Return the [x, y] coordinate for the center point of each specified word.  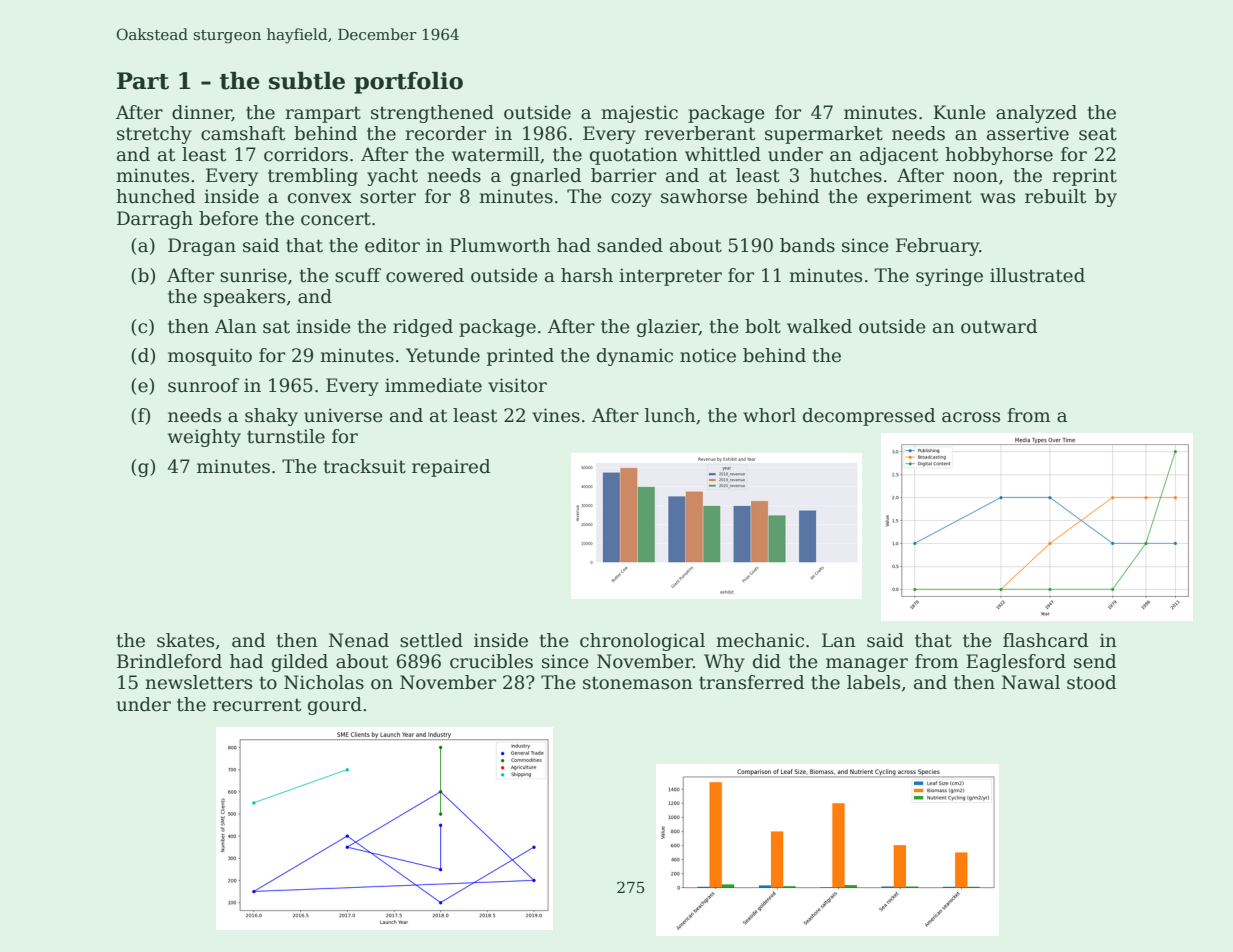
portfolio [408, 83]
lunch [670, 415]
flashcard [1045, 640]
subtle [307, 81]
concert [336, 219]
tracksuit [365, 466]
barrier [623, 175]
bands [807, 245]
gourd [335, 706]
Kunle [959, 112]
